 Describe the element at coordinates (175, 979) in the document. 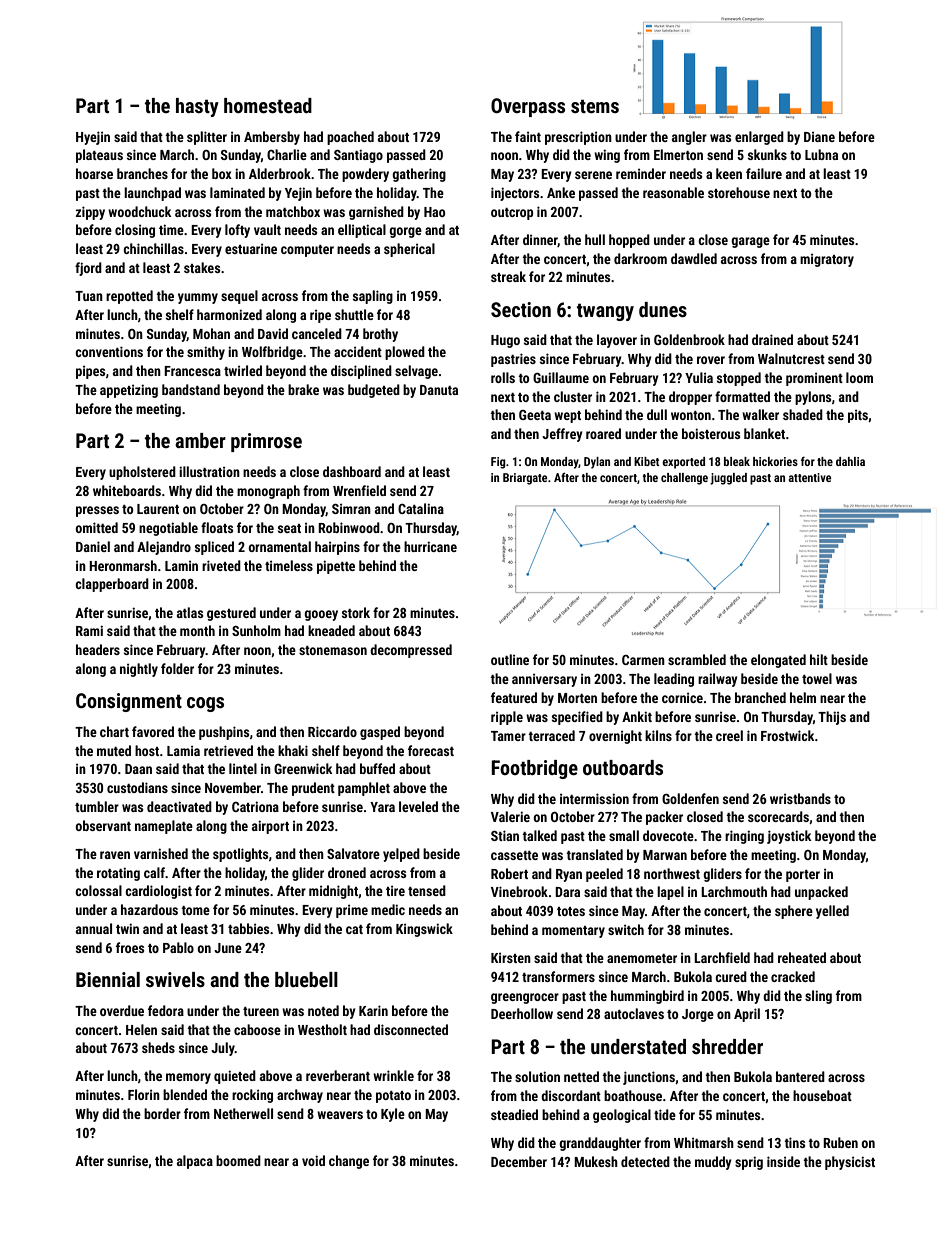

I see `swivels` at that location.
